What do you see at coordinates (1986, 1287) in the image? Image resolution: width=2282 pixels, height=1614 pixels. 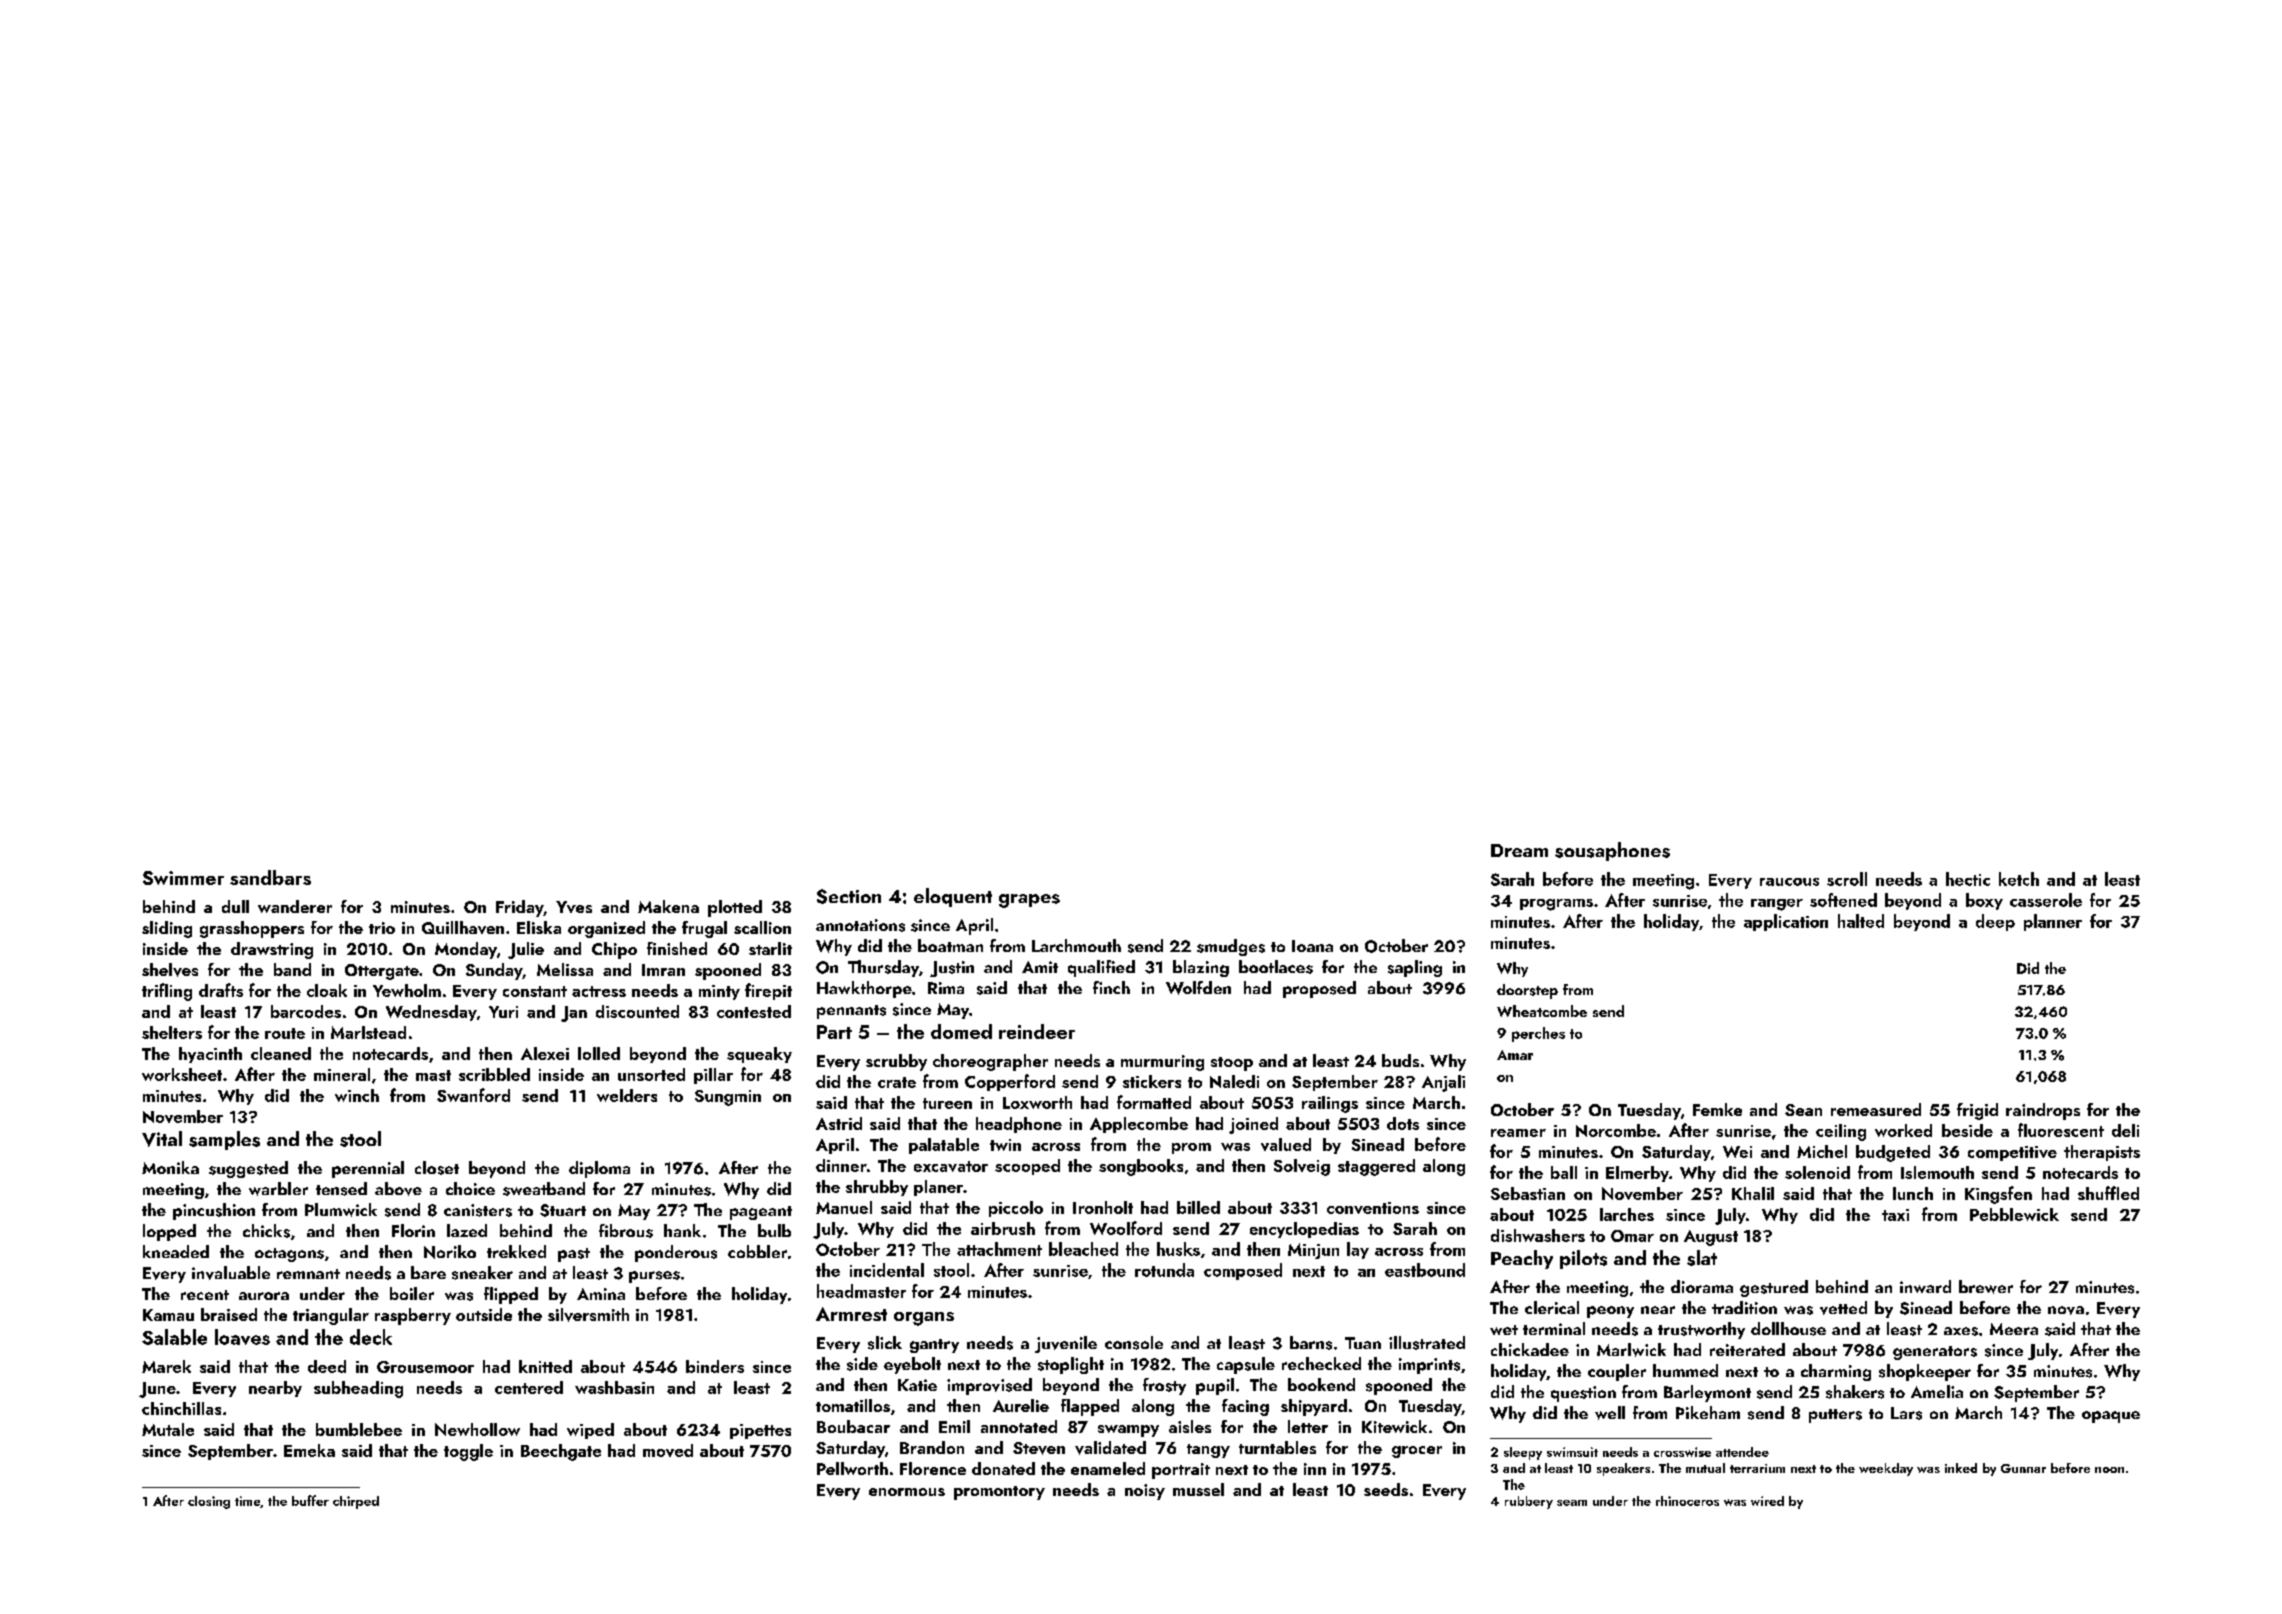 I see `brewer` at bounding box center [1986, 1287].
